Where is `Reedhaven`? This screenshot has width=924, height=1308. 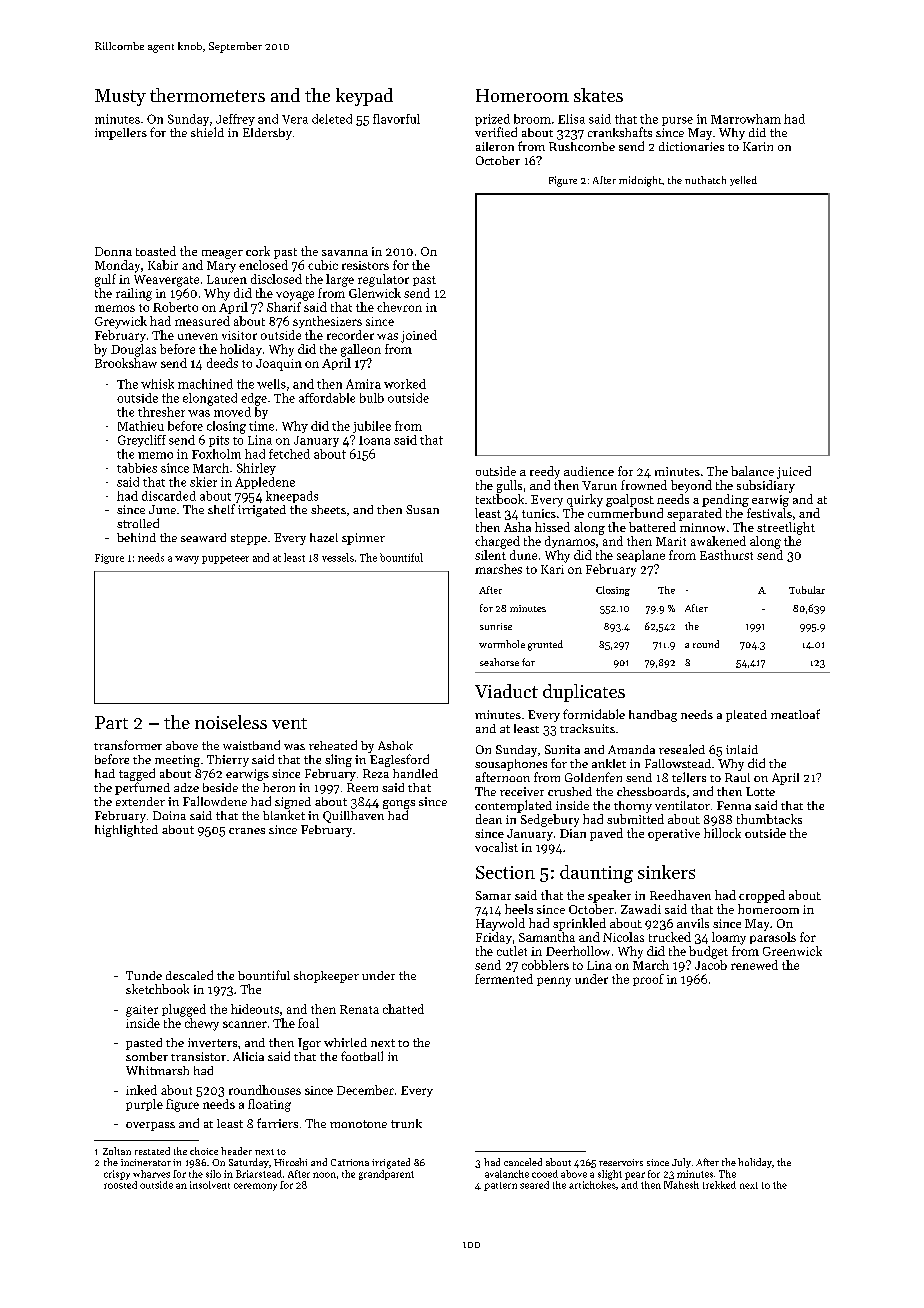
Reedhaven is located at coordinates (680, 895).
